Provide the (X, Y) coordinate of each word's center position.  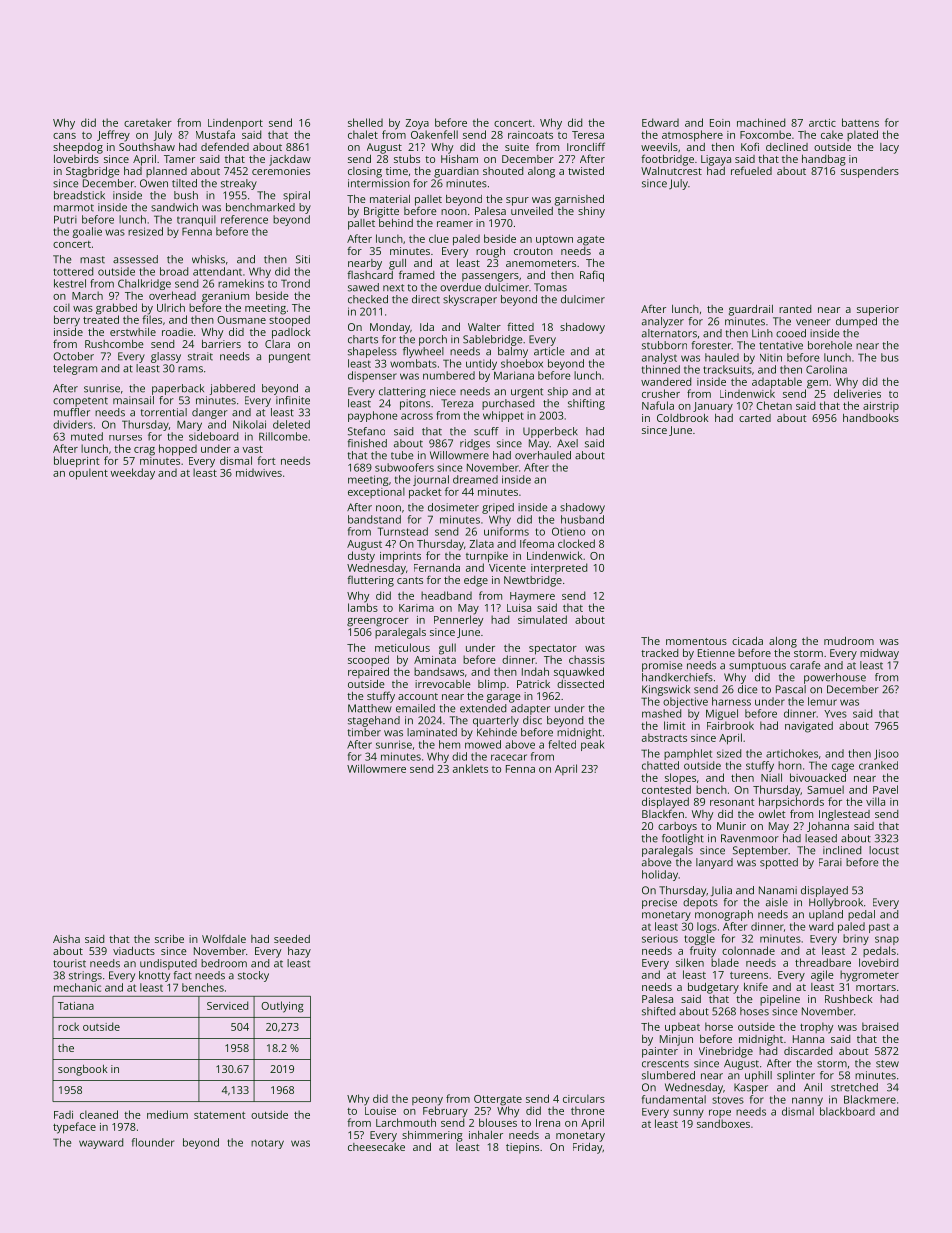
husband (582, 519)
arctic (822, 123)
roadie (177, 332)
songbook (83, 1070)
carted (755, 418)
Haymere (532, 597)
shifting (586, 404)
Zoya (417, 124)
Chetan (774, 405)
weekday (133, 474)
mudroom (849, 641)
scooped (368, 660)
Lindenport (235, 124)
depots (700, 903)
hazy (299, 952)
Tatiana (76, 1006)
